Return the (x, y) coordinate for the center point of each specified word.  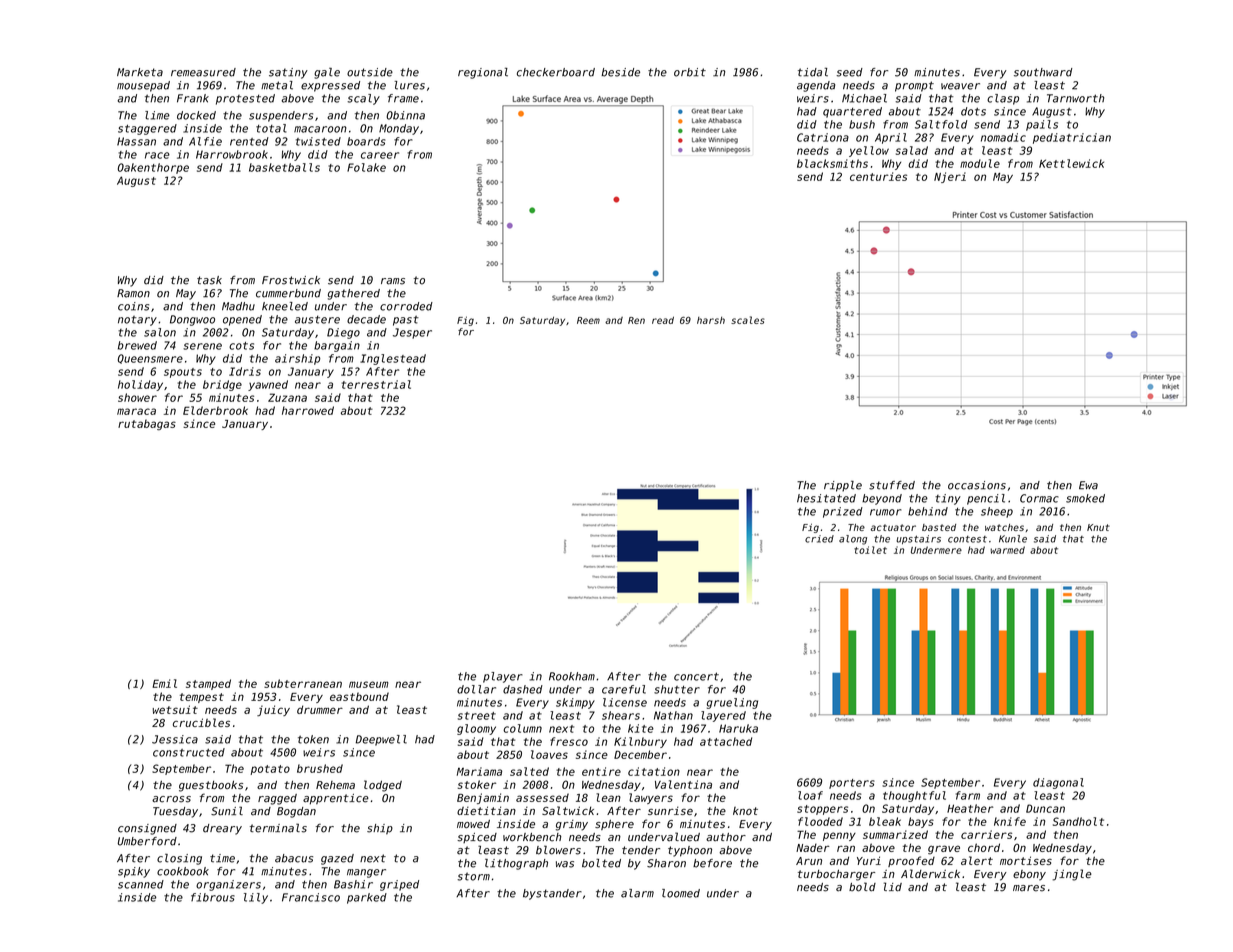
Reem (588, 320)
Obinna (405, 115)
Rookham (572, 676)
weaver (960, 86)
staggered (147, 129)
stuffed (892, 485)
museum (368, 684)
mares (1029, 888)
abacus (294, 858)
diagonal (1058, 783)
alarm (637, 893)
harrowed (308, 410)
